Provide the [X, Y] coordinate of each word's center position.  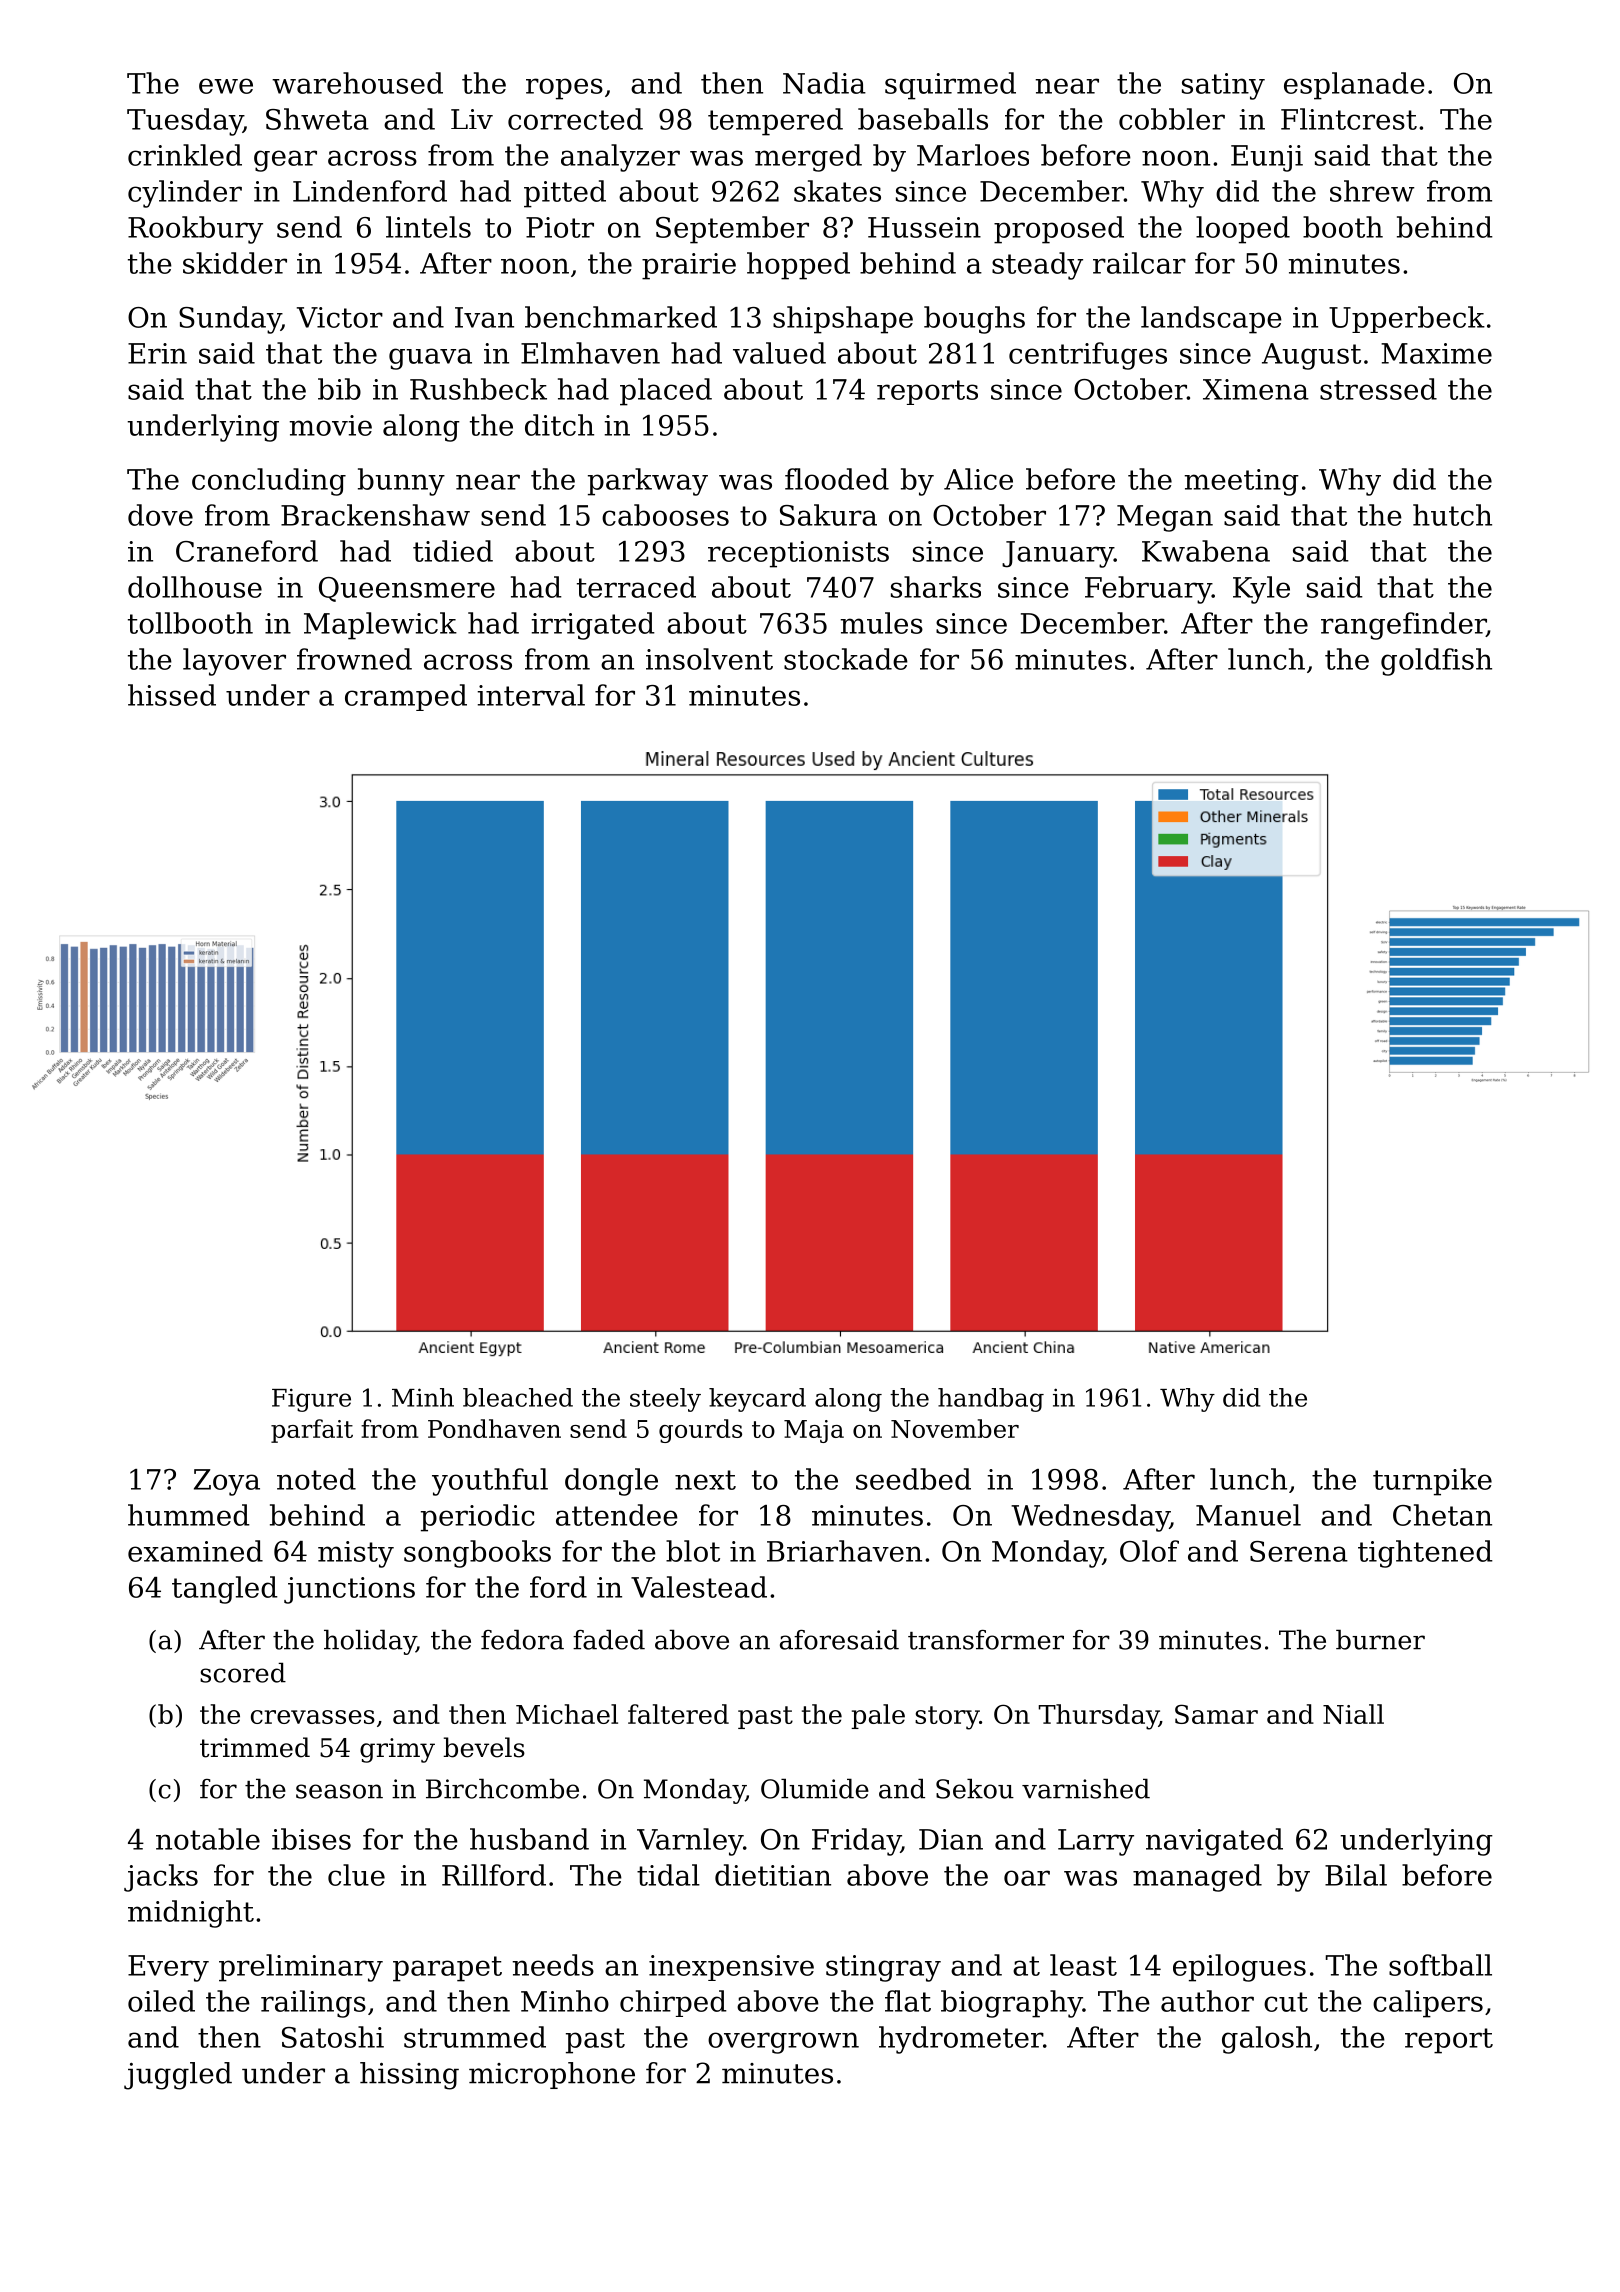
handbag [991, 1400]
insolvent [709, 659]
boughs [974, 320]
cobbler [1172, 119]
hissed [172, 695]
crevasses [313, 1717]
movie [331, 425]
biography [1012, 2004]
